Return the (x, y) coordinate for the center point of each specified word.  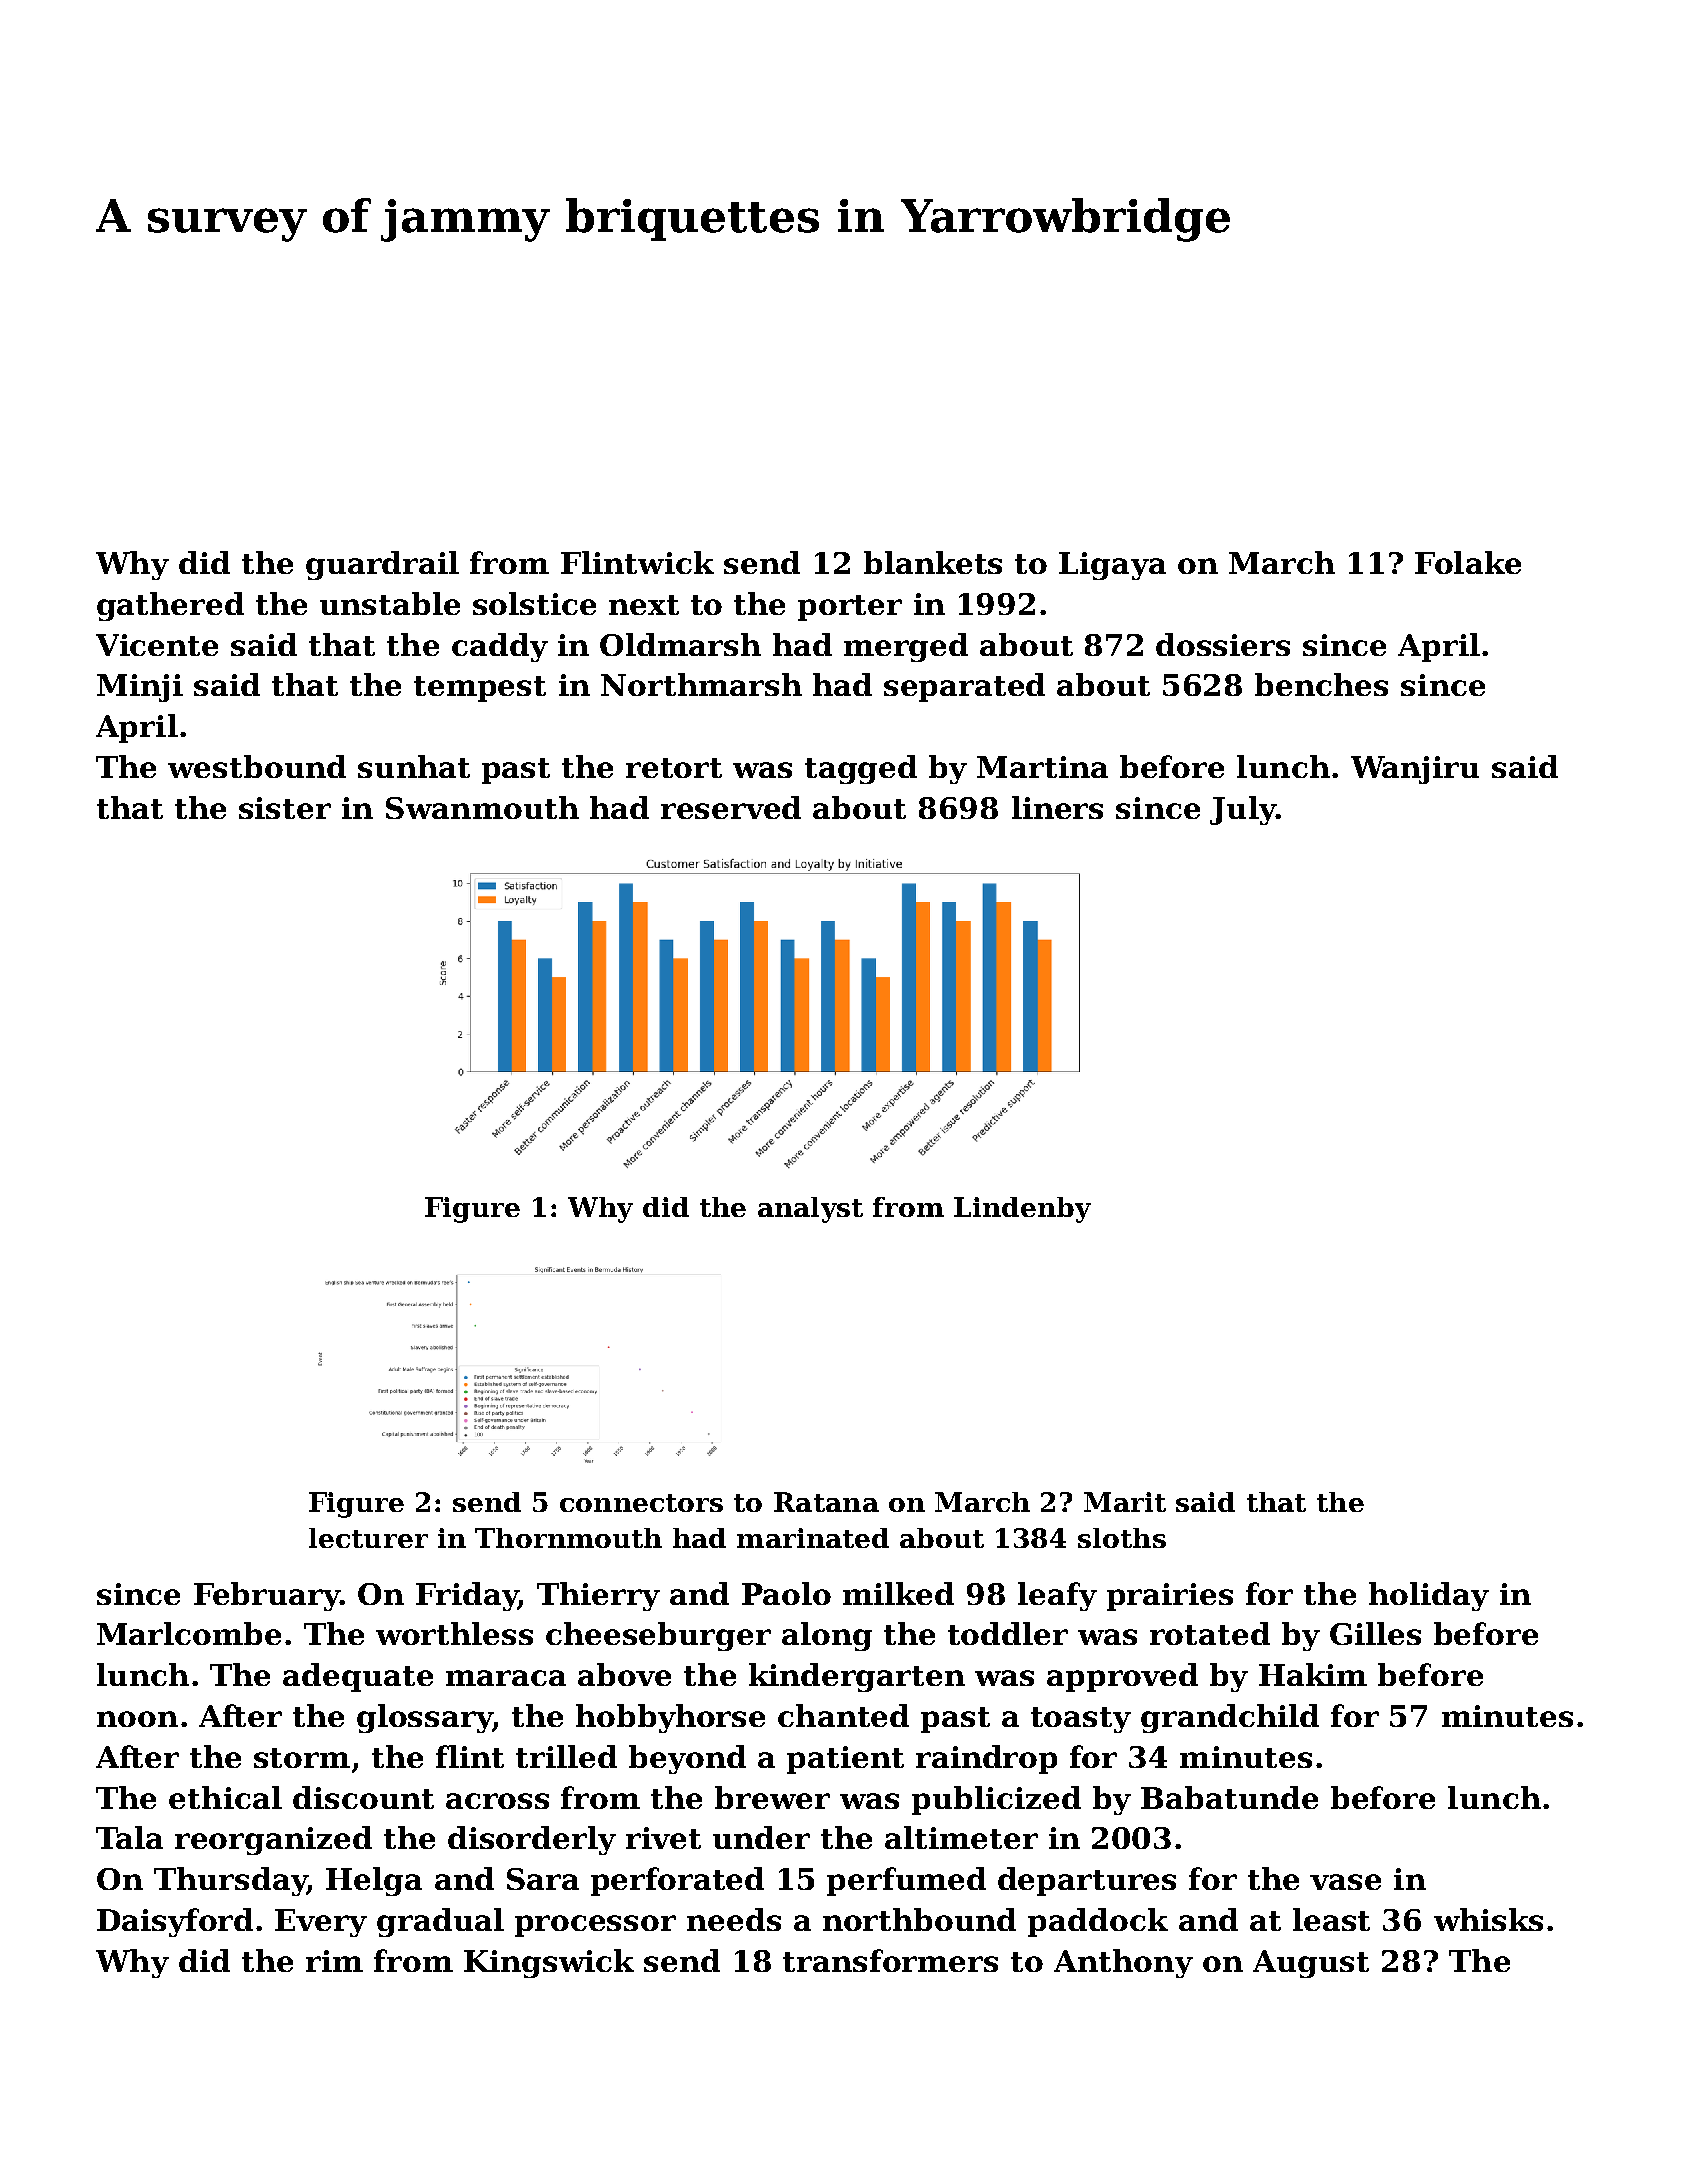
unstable (390, 603)
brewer (772, 1797)
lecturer (368, 1538)
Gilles (1375, 1633)
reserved (731, 807)
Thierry (598, 1596)
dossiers (1223, 644)
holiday (1429, 1596)
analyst (810, 1210)
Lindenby (1022, 1210)
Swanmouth (482, 807)
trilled (566, 1756)
